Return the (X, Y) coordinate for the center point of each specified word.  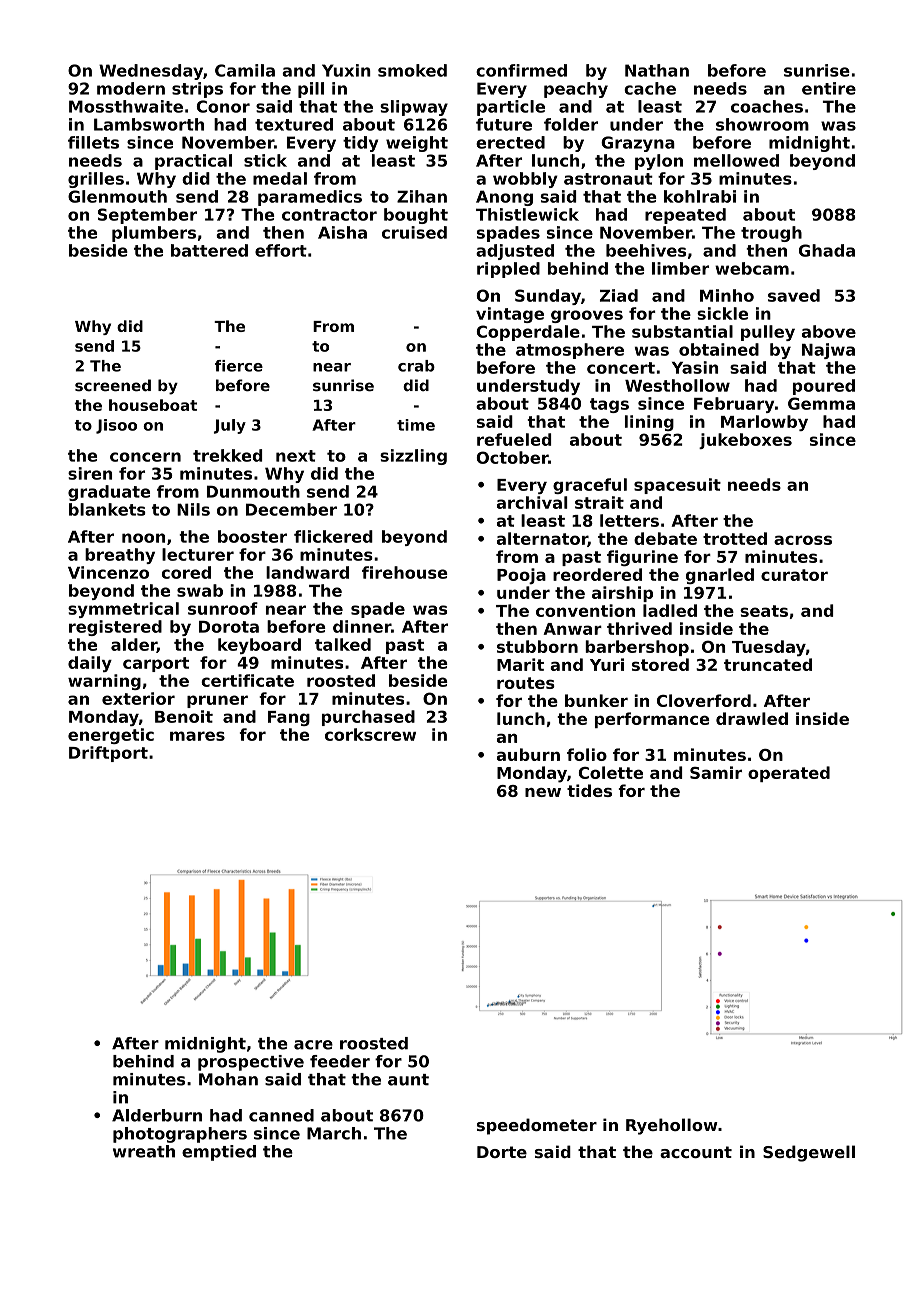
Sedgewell (809, 1153)
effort (281, 250)
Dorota (229, 627)
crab (416, 366)
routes (526, 683)
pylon (659, 162)
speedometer (537, 1126)
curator (794, 575)
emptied (219, 1153)
